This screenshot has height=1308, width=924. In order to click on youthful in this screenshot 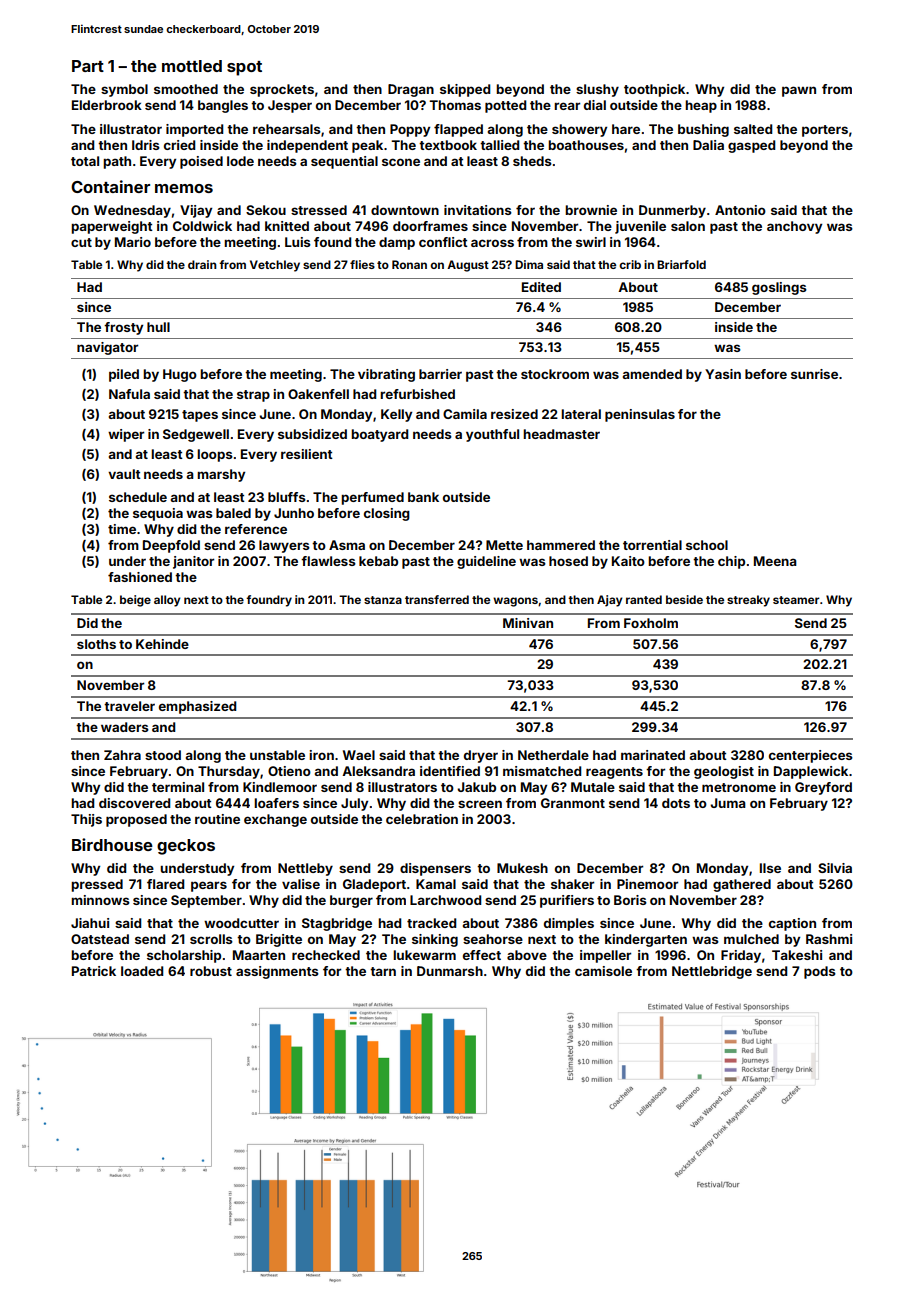, I will do `click(492, 435)`.
